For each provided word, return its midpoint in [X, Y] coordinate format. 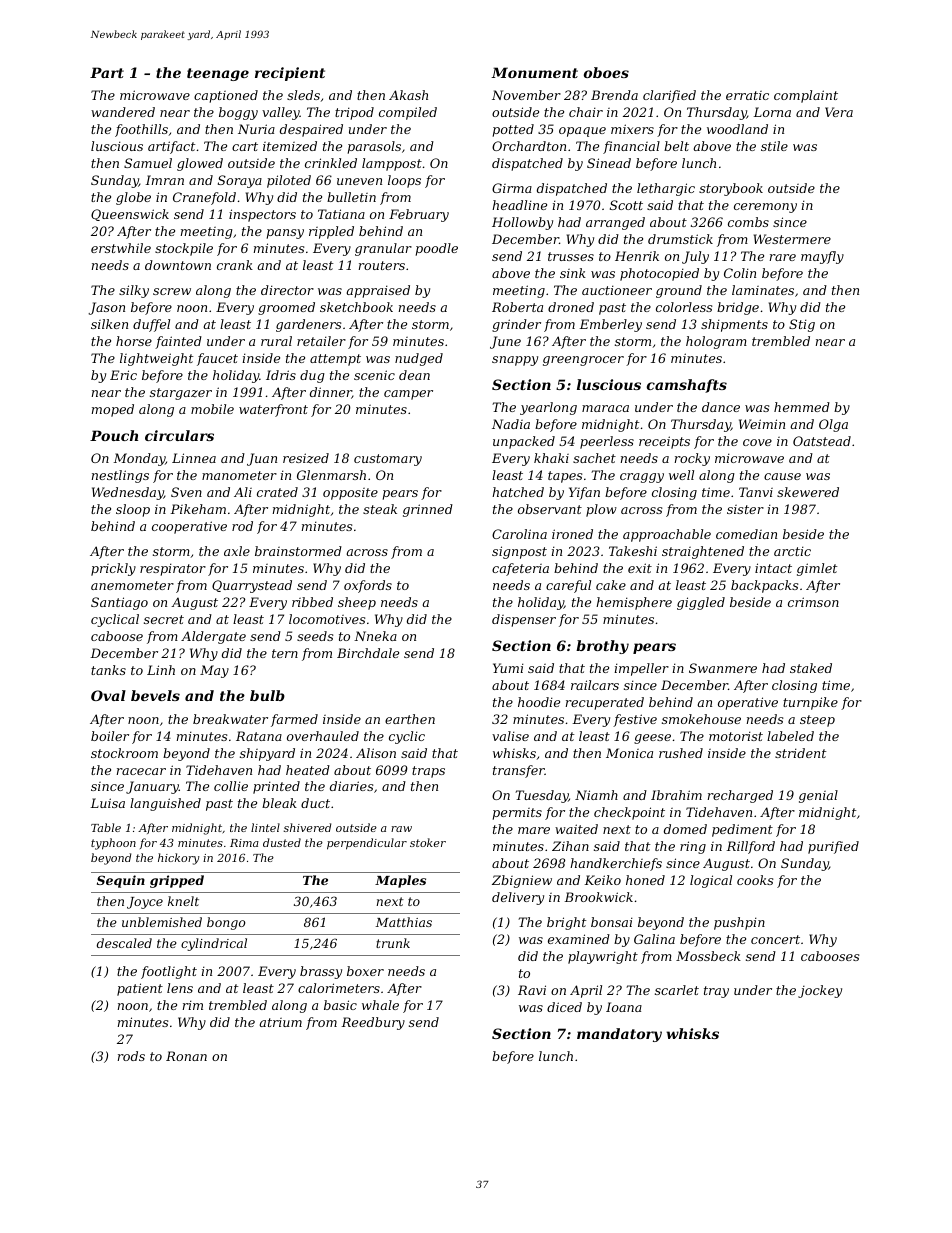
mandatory [619, 1035]
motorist [736, 736]
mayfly [822, 257]
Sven [186, 492]
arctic [792, 551]
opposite [350, 494]
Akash [408, 95]
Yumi [508, 668]
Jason [106, 308]
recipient [290, 74]
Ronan [186, 1056]
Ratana [259, 736]
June [505, 342]
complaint [806, 96]
